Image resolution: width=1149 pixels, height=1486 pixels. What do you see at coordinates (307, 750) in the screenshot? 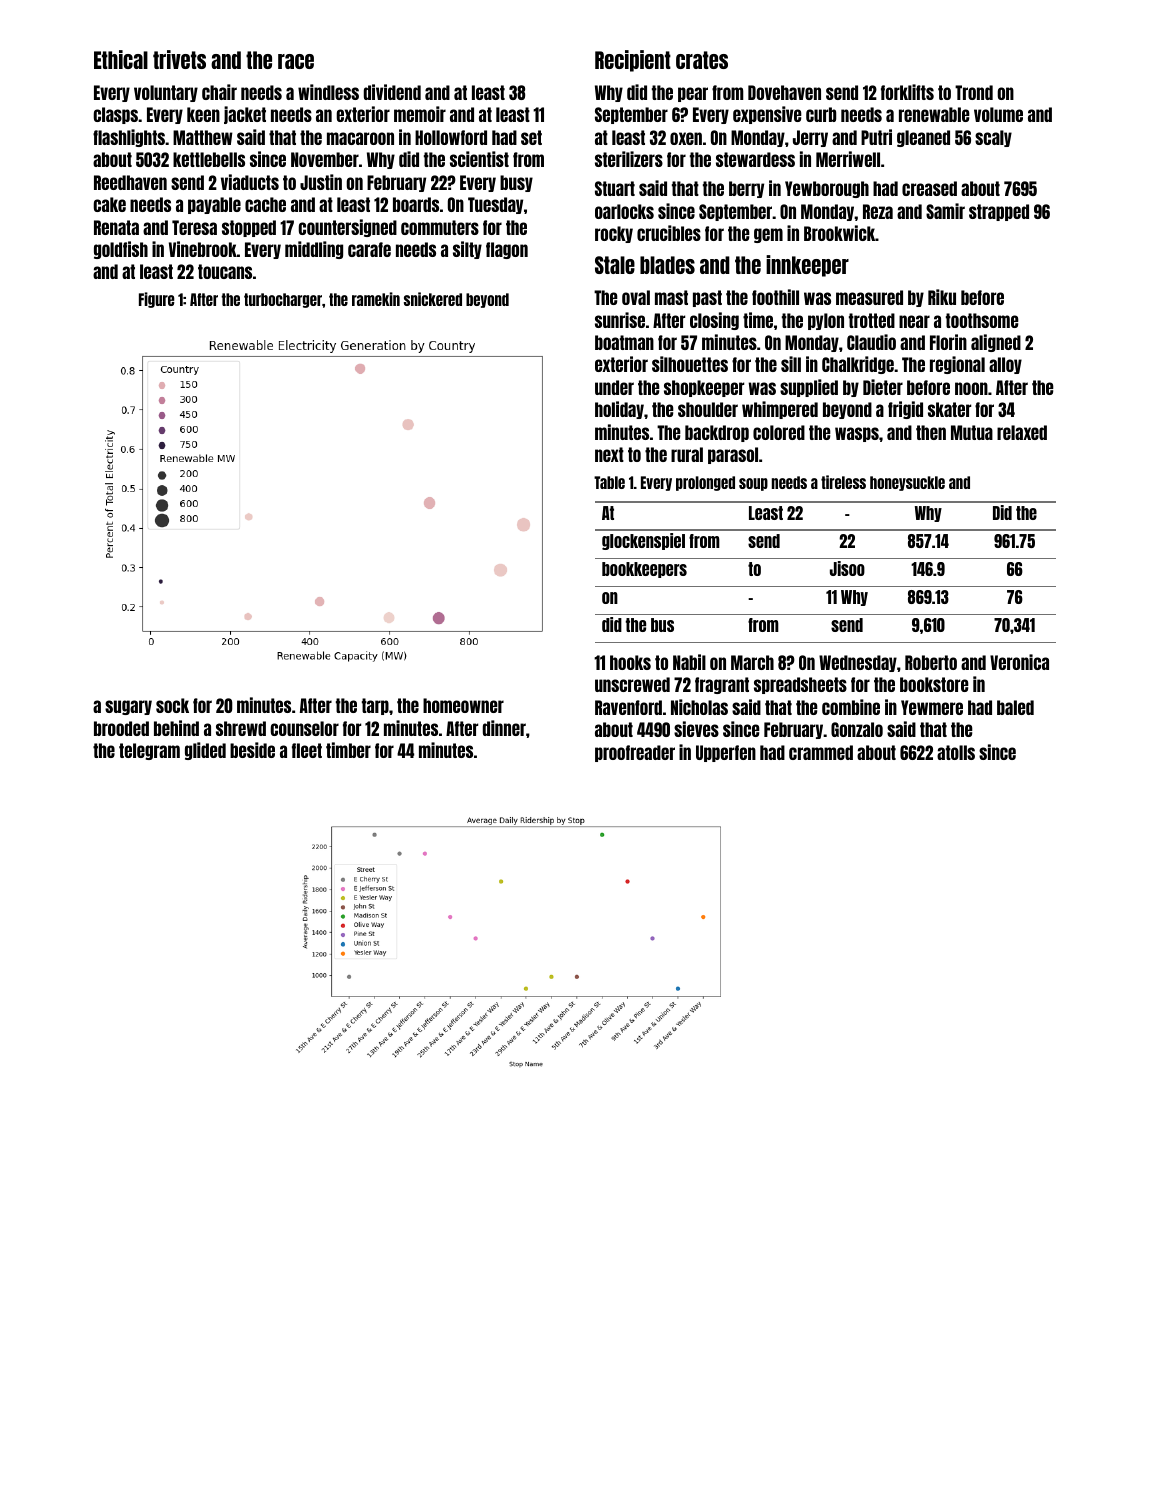
I see `fleet` at bounding box center [307, 750].
